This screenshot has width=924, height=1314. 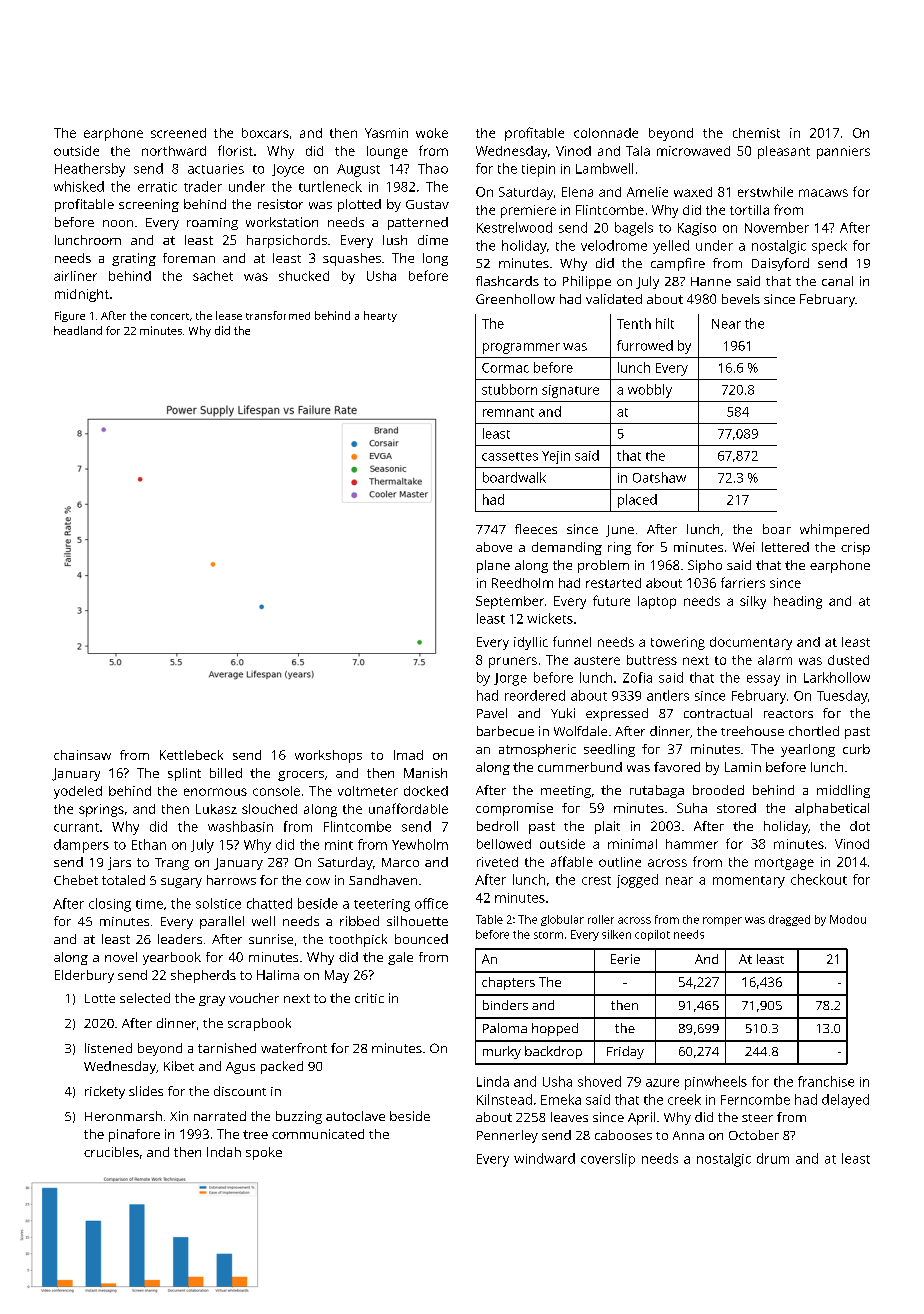 I want to click on chainsaw, so click(x=82, y=755).
